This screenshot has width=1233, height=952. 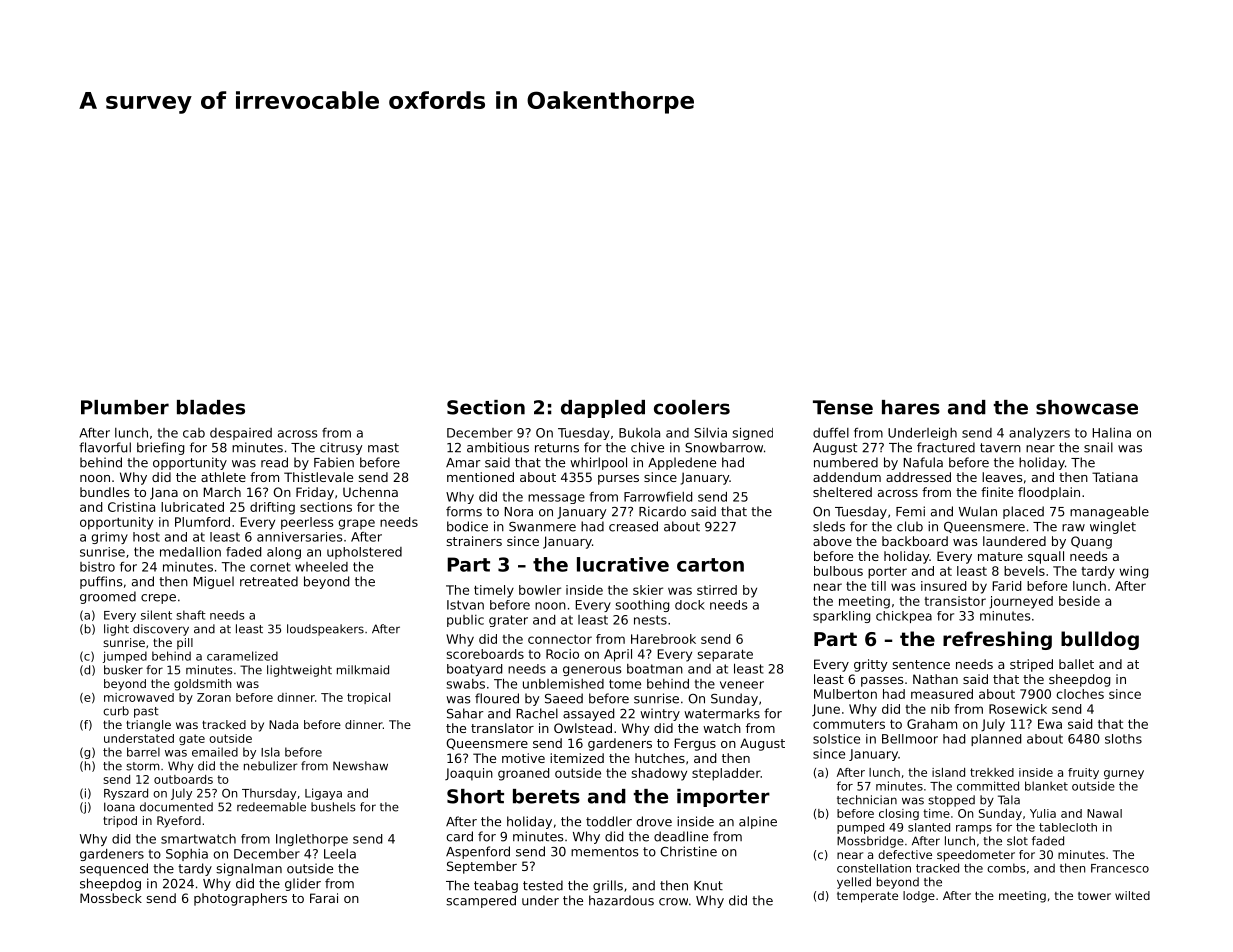 What do you see at coordinates (1076, 664) in the screenshot?
I see `ballet` at bounding box center [1076, 664].
